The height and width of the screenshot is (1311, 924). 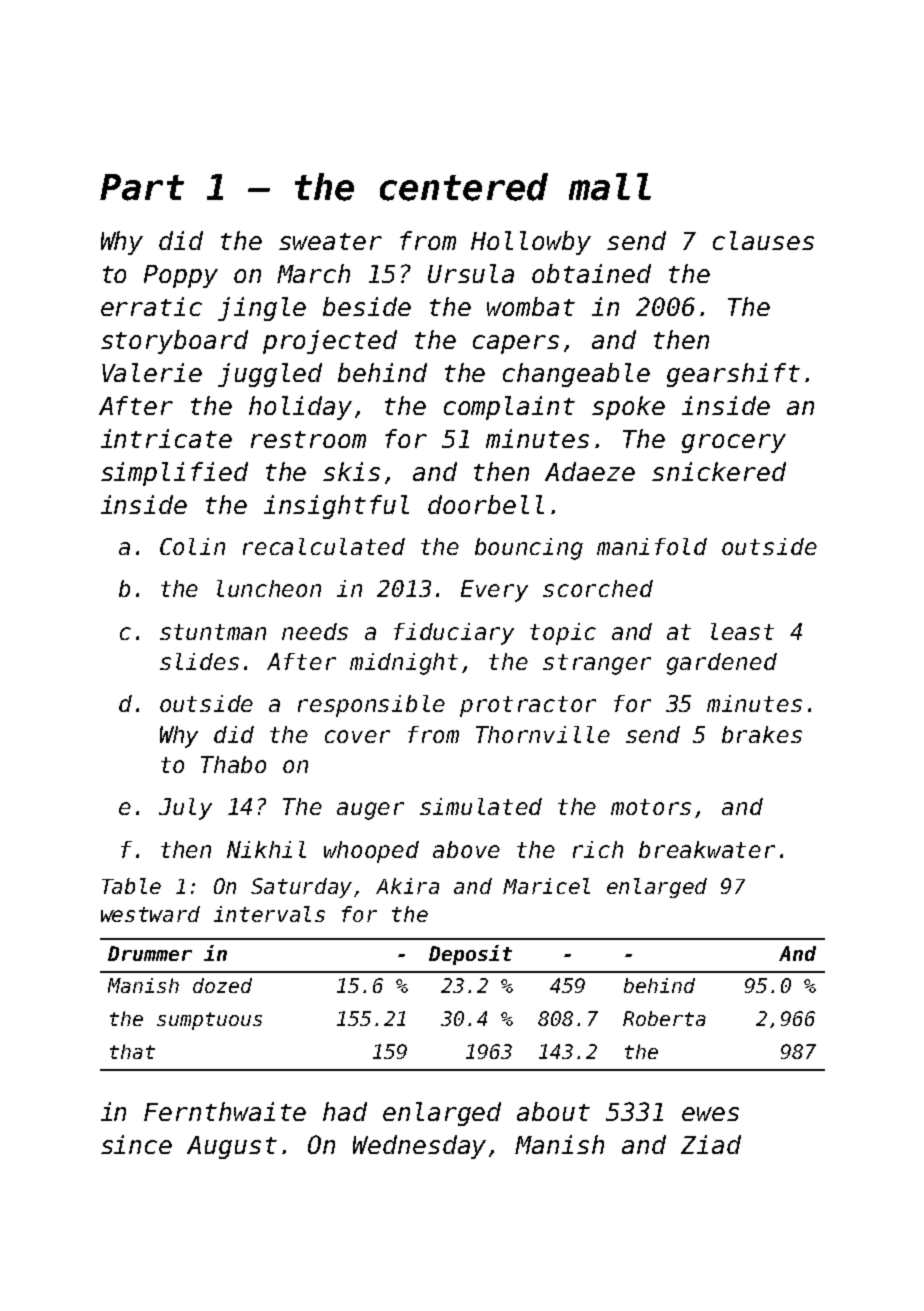 I want to click on stranger, so click(x=597, y=664).
